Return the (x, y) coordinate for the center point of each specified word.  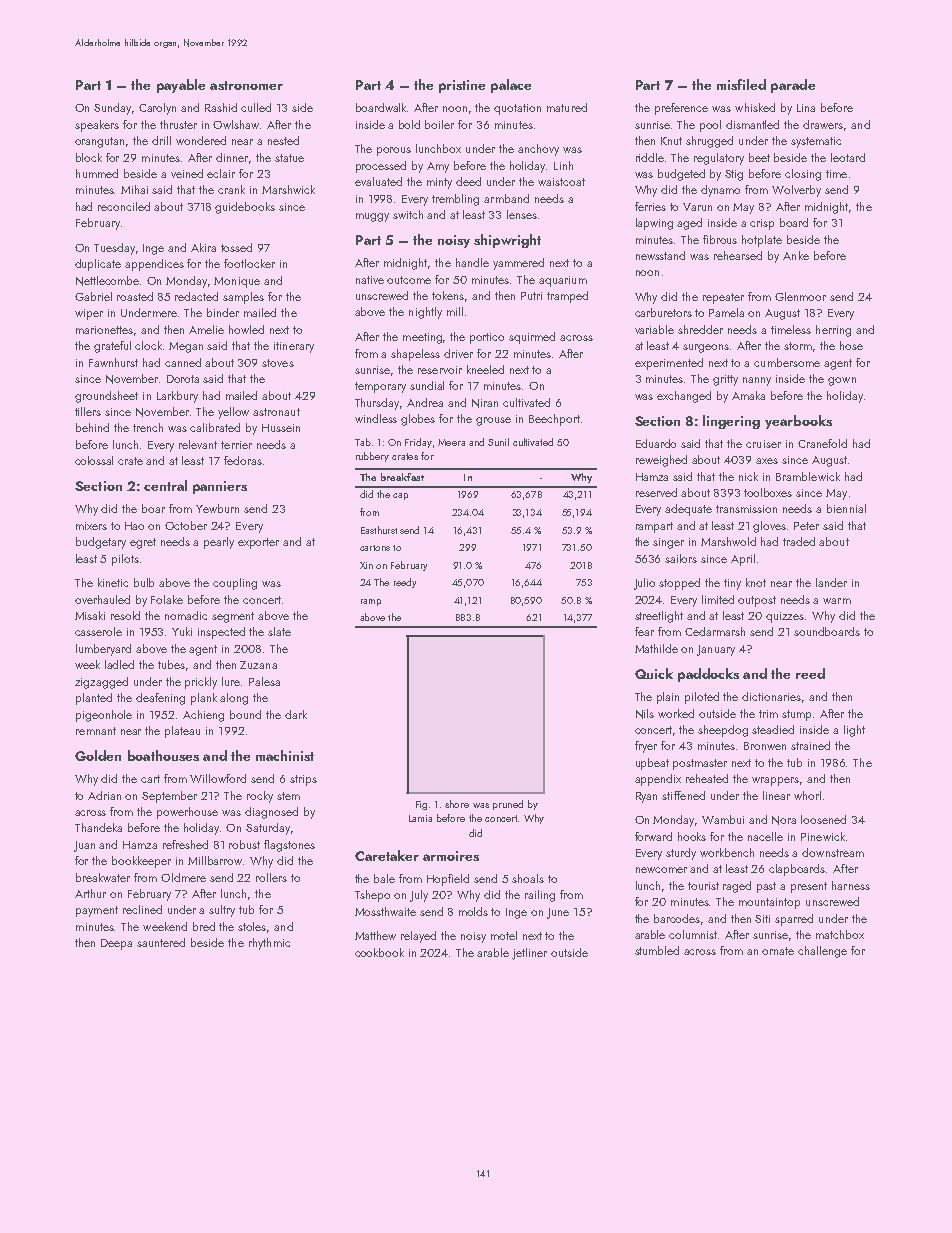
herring (833, 331)
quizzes (785, 617)
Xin (366, 565)
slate (279, 631)
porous (394, 151)
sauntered (161, 942)
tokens (448, 295)
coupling (235, 584)
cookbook (379, 952)
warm (837, 601)
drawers (823, 124)
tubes (171, 664)
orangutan (99, 142)
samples (243, 298)
